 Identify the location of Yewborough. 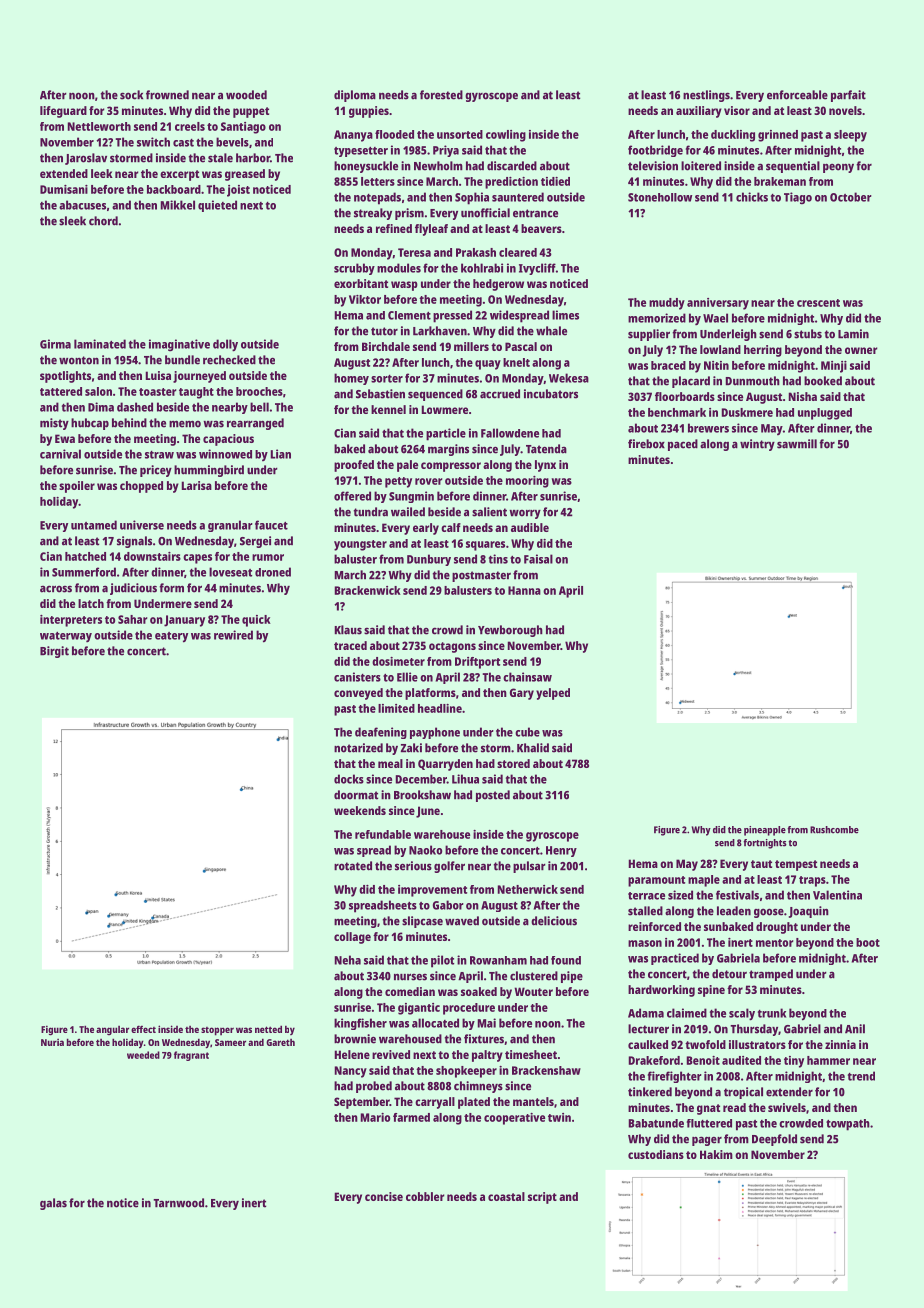
(510, 631).
